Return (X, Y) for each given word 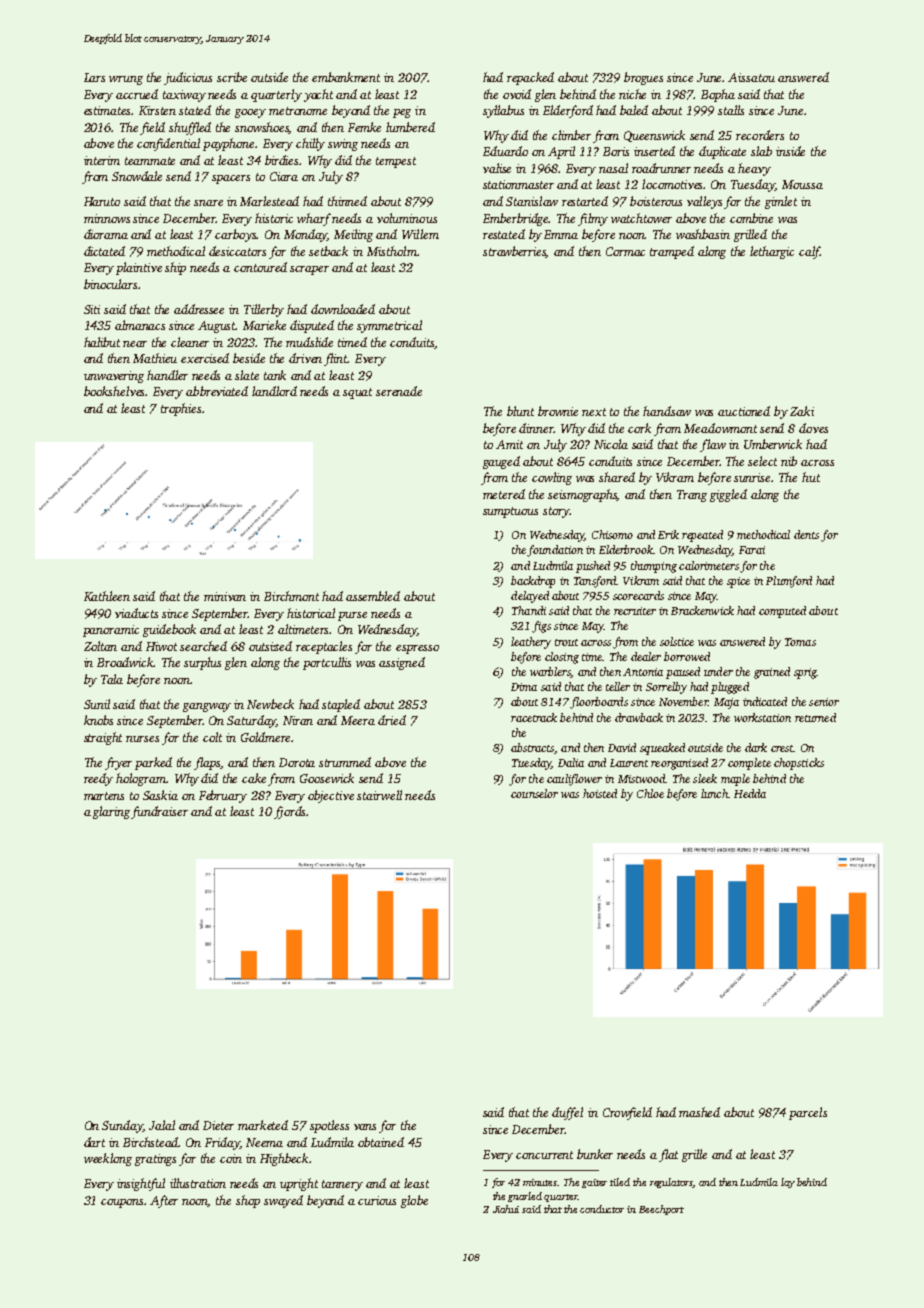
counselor (534, 793)
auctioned (744, 411)
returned (815, 717)
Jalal (162, 1125)
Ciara (284, 176)
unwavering (114, 377)
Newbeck (270, 704)
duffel (567, 1113)
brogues (643, 78)
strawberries (515, 252)
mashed (699, 1112)
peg (402, 113)
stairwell (379, 795)
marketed (263, 1125)
